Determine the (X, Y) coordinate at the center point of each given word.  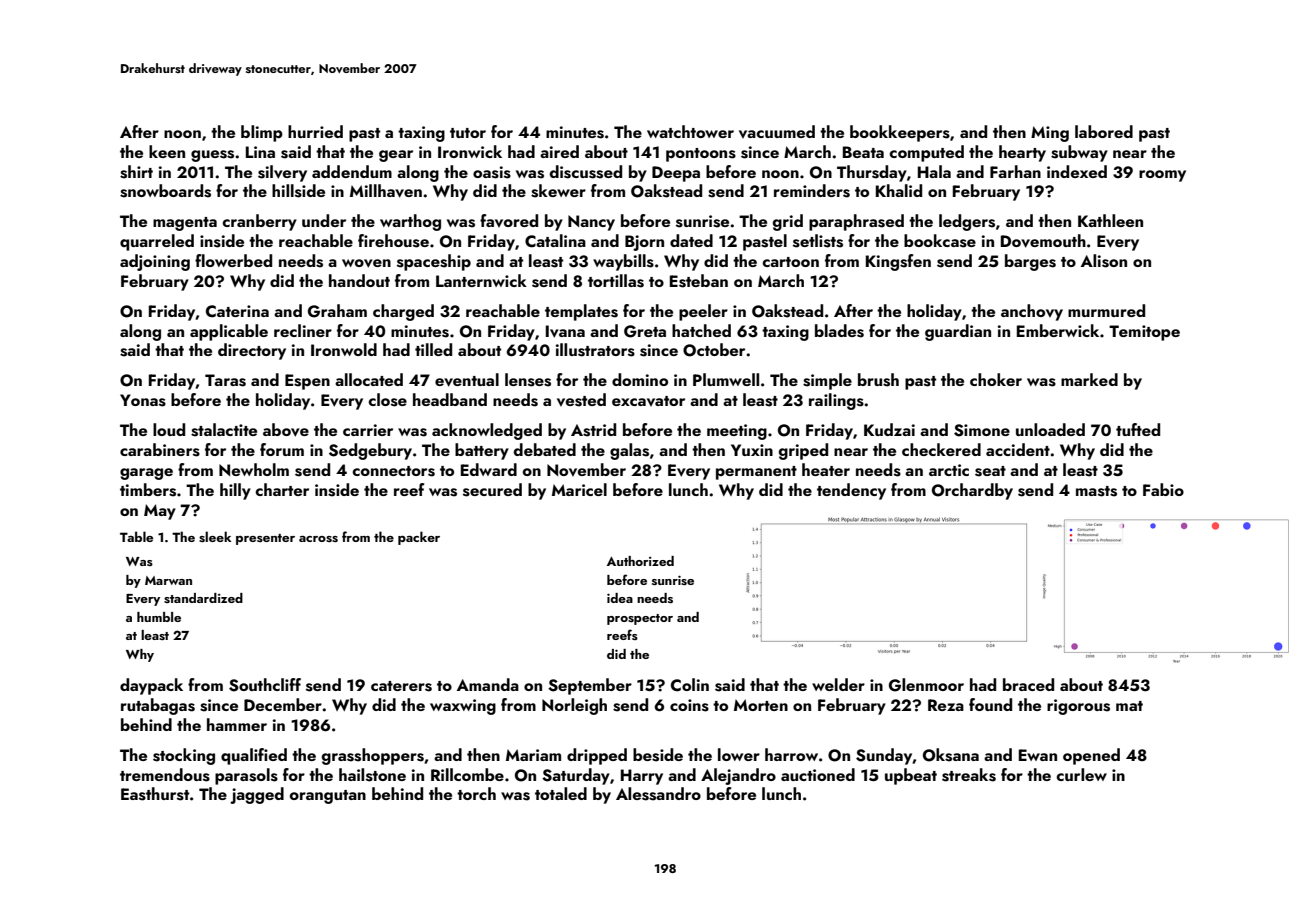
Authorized (640, 561)
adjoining (155, 262)
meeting (737, 432)
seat (990, 471)
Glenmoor (926, 685)
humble (159, 617)
